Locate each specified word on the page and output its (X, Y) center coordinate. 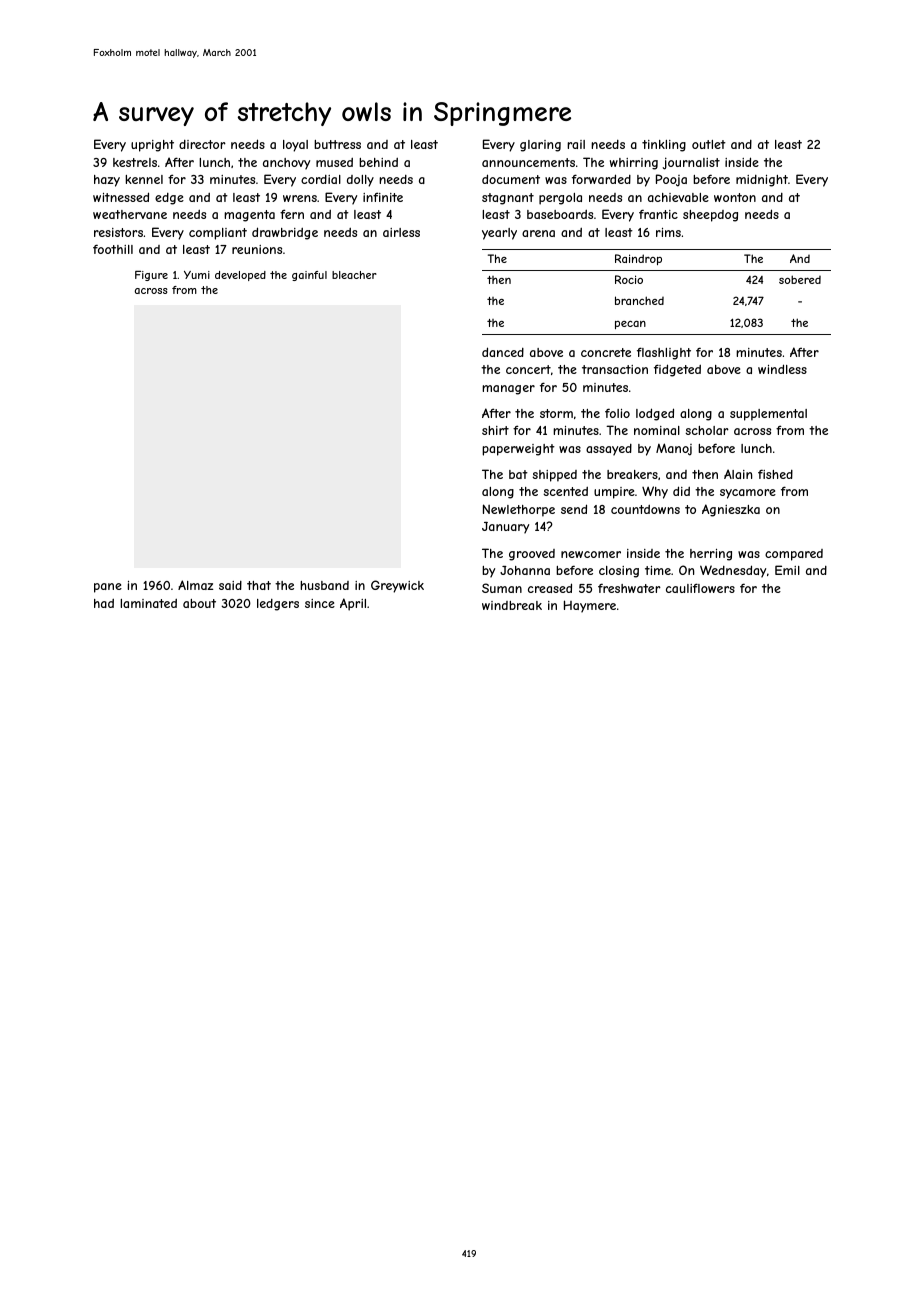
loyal (295, 146)
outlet (709, 144)
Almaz (195, 585)
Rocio (629, 279)
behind (378, 162)
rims (668, 232)
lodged (655, 414)
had (104, 603)
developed (240, 276)
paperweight (518, 450)
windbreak (512, 605)
